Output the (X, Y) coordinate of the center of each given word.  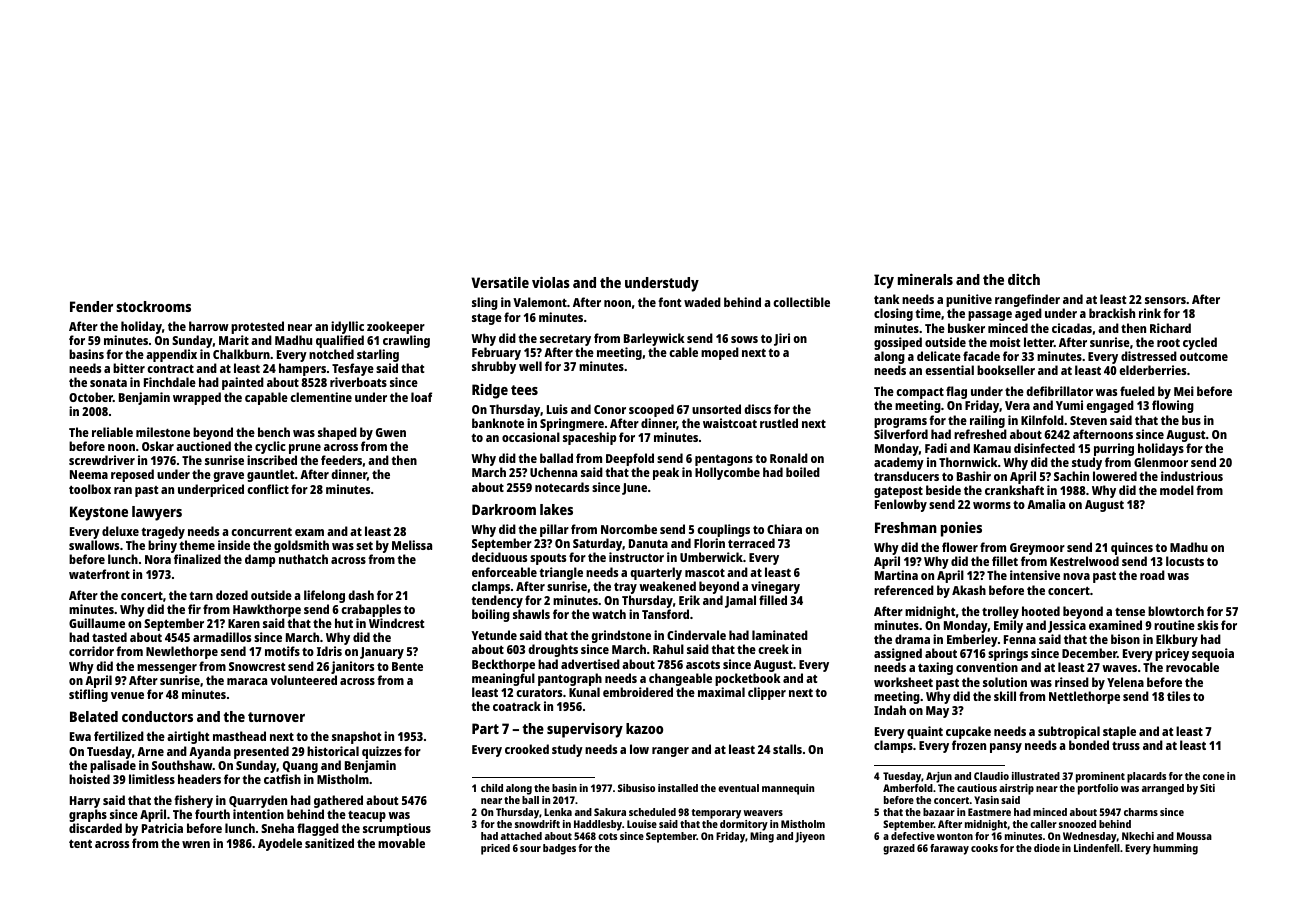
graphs (88, 816)
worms (992, 505)
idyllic (347, 327)
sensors (1165, 300)
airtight (188, 737)
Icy (884, 281)
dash (361, 595)
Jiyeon (810, 837)
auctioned (203, 446)
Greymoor (1037, 549)
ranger (670, 752)
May (937, 712)
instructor (636, 557)
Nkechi (1138, 836)
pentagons (724, 461)
